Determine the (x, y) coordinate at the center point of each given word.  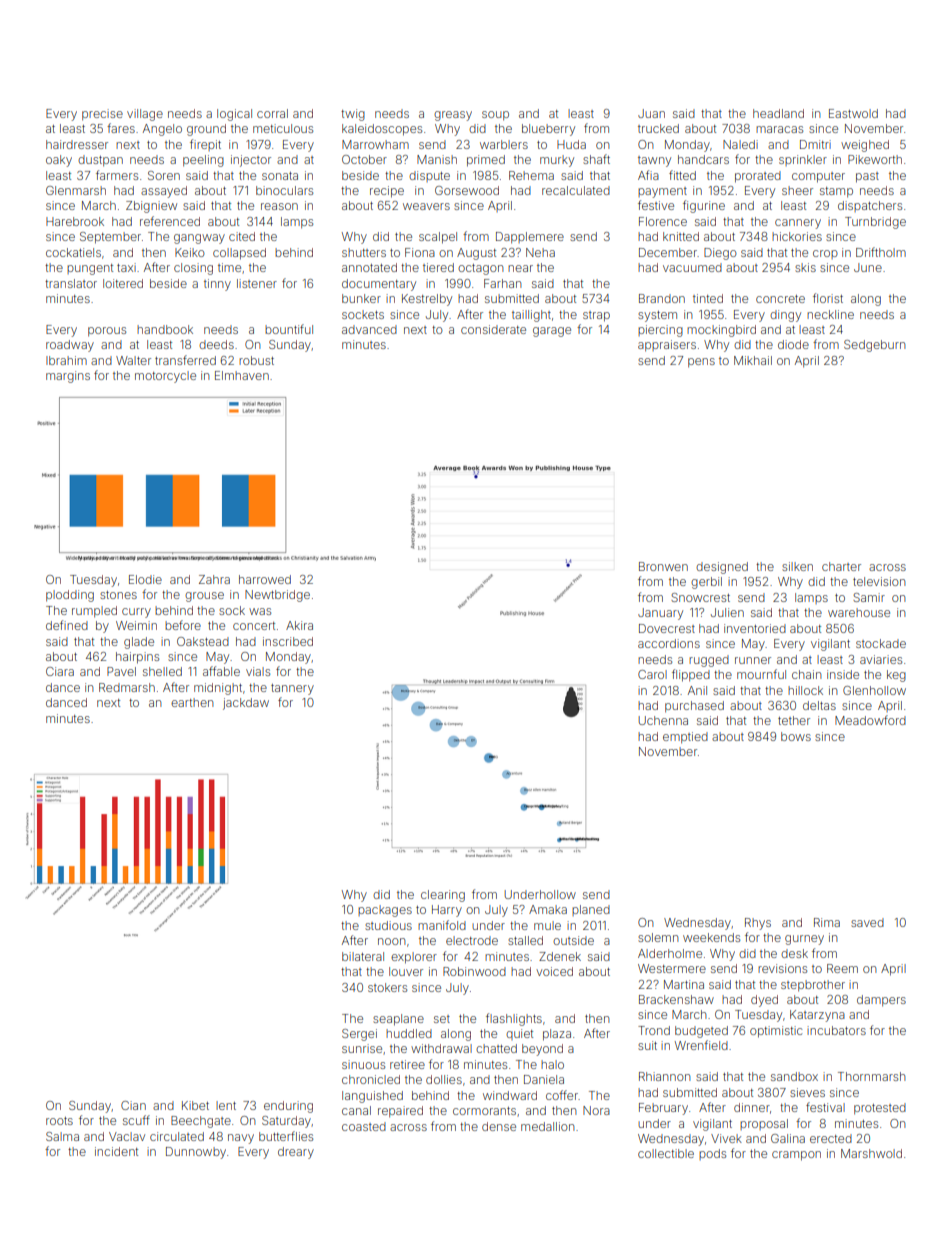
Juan (651, 113)
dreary (296, 1153)
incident (116, 1151)
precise (102, 115)
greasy (453, 116)
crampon (796, 1156)
